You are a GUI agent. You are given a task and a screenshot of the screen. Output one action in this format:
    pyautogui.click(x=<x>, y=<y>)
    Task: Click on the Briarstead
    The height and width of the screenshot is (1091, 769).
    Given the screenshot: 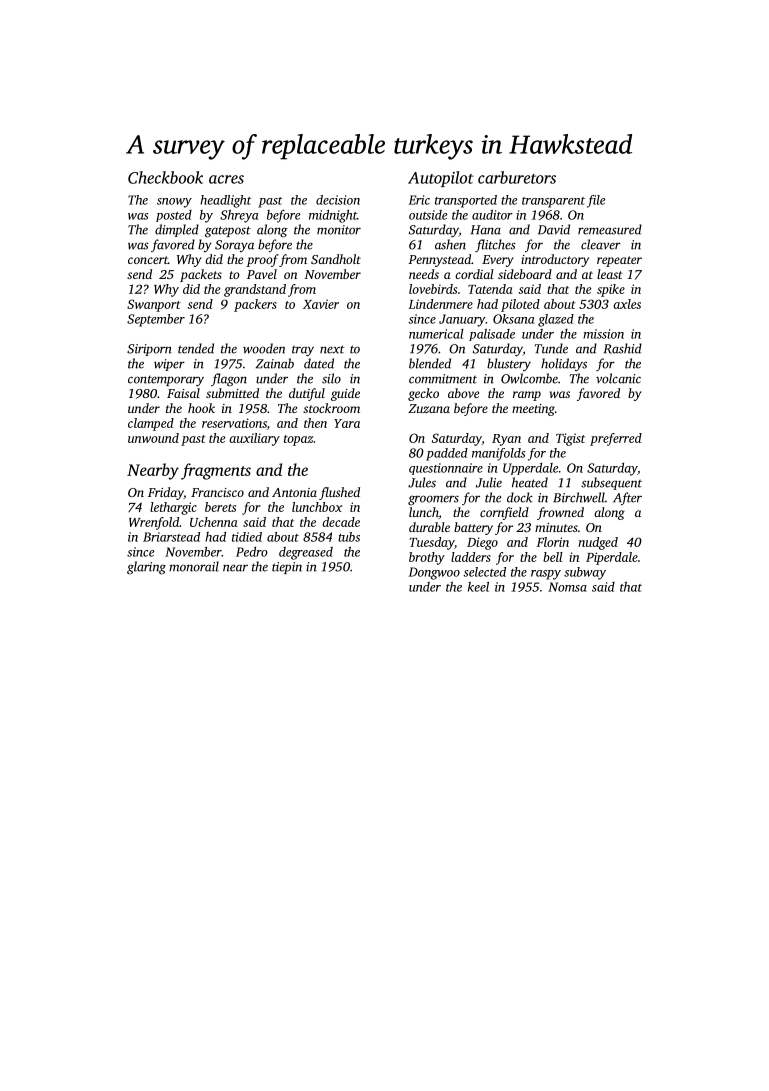 What is the action you would take?
    pyautogui.click(x=171, y=537)
